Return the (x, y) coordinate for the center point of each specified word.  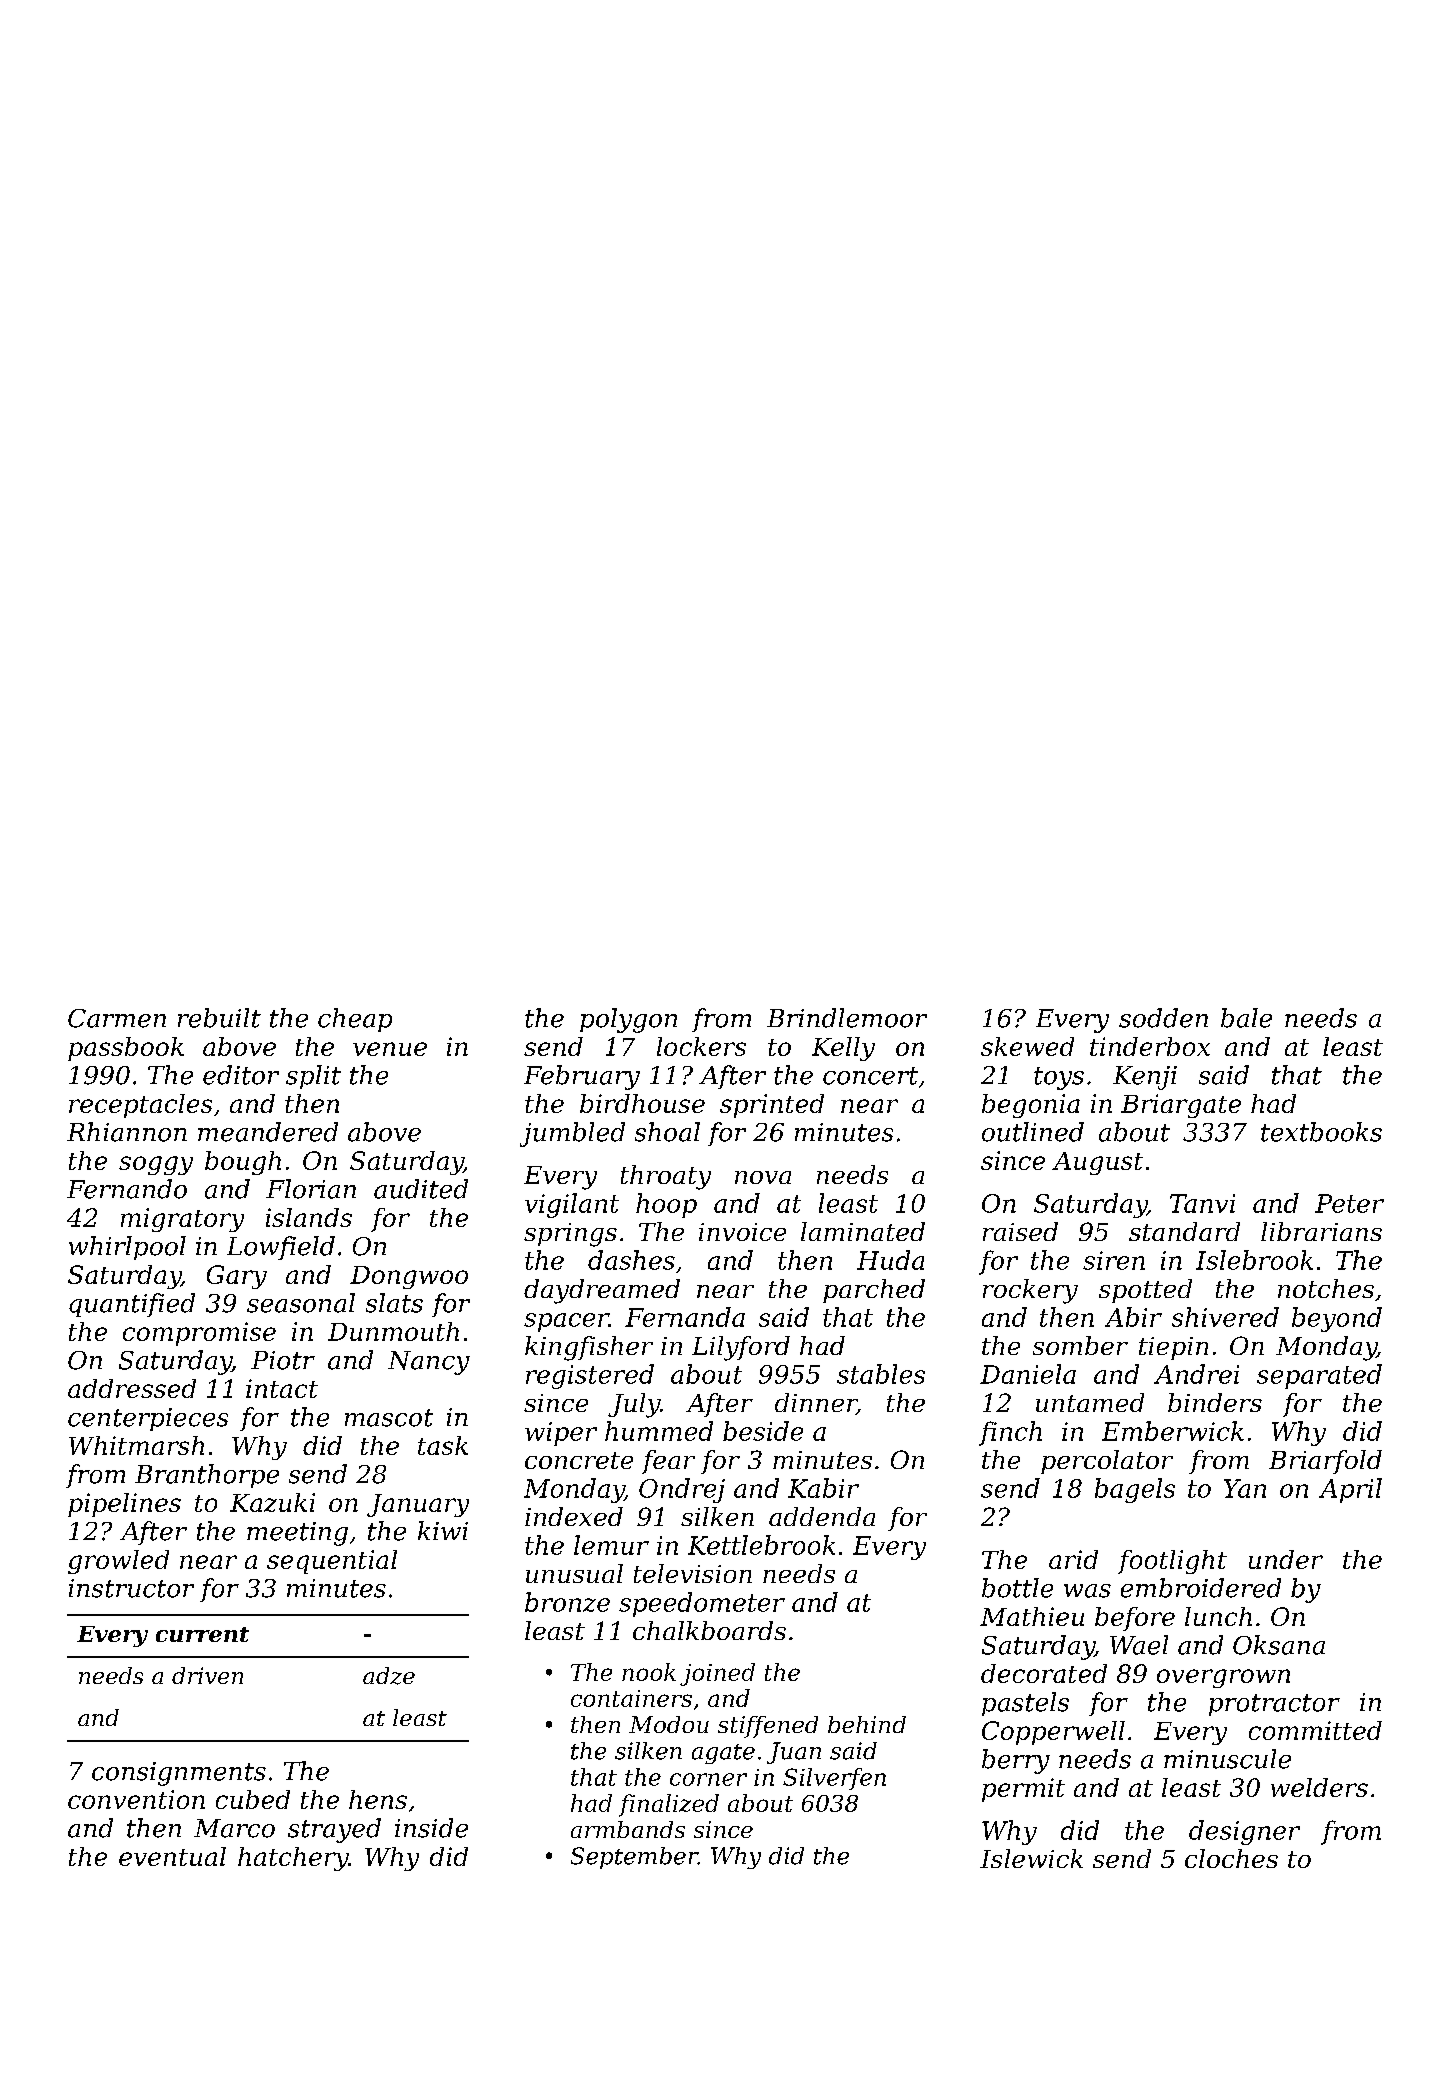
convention (136, 1799)
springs (570, 1235)
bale (1246, 1018)
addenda (822, 1516)
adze (389, 1676)
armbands (628, 1829)
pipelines (124, 1505)
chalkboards (709, 1630)
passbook (126, 1049)
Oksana (1279, 1645)
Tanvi (1202, 1203)
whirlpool (127, 1248)
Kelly (843, 1049)
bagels (1135, 1490)
